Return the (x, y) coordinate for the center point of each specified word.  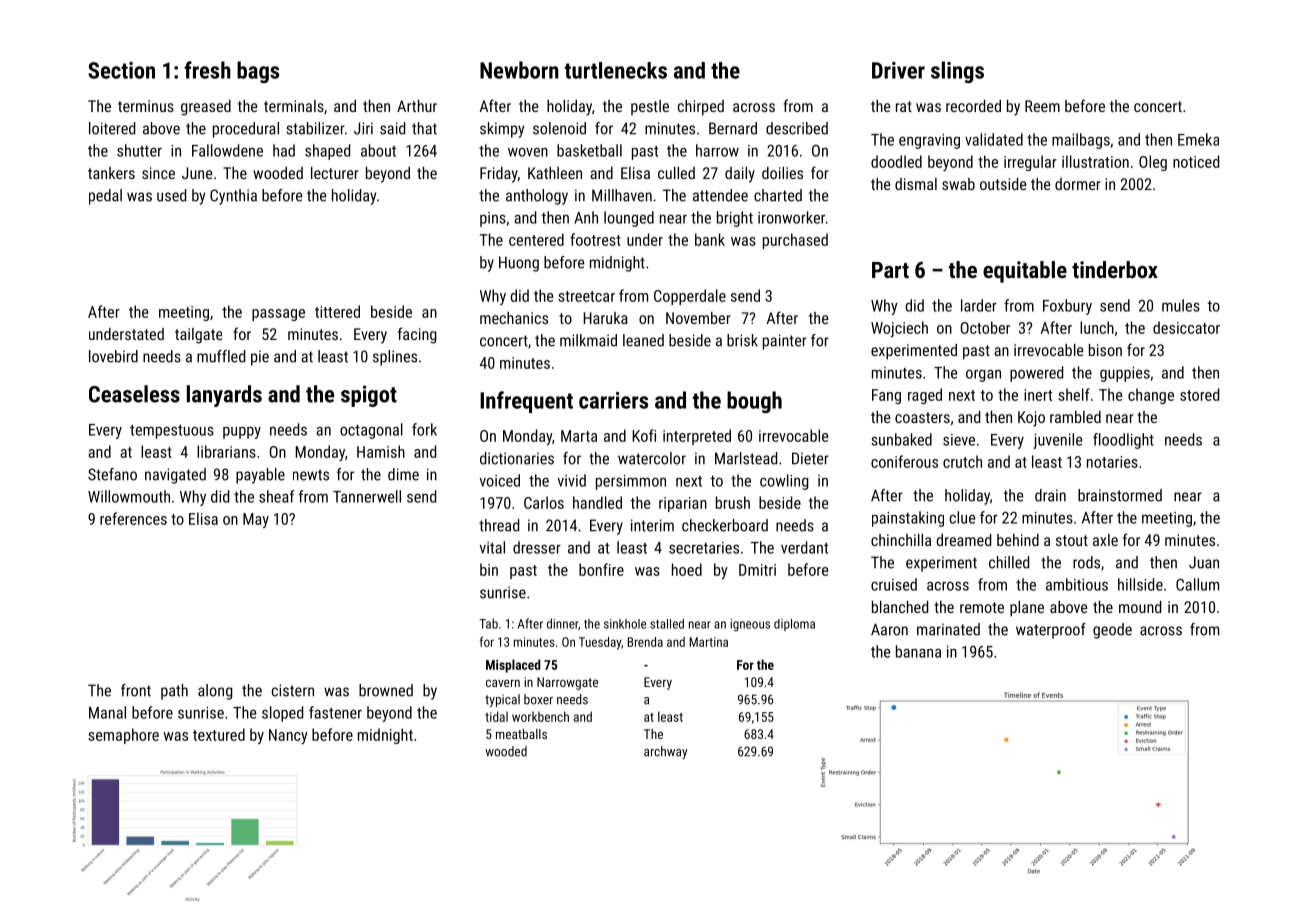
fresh (207, 70)
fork (424, 429)
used (171, 195)
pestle (650, 107)
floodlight (1123, 441)
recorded (973, 106)
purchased (795, 241)
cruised (894, 584)
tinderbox (1115, 269)
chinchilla (901, 540)
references (133, 518)
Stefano (112, 474)
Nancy (288, 736)
